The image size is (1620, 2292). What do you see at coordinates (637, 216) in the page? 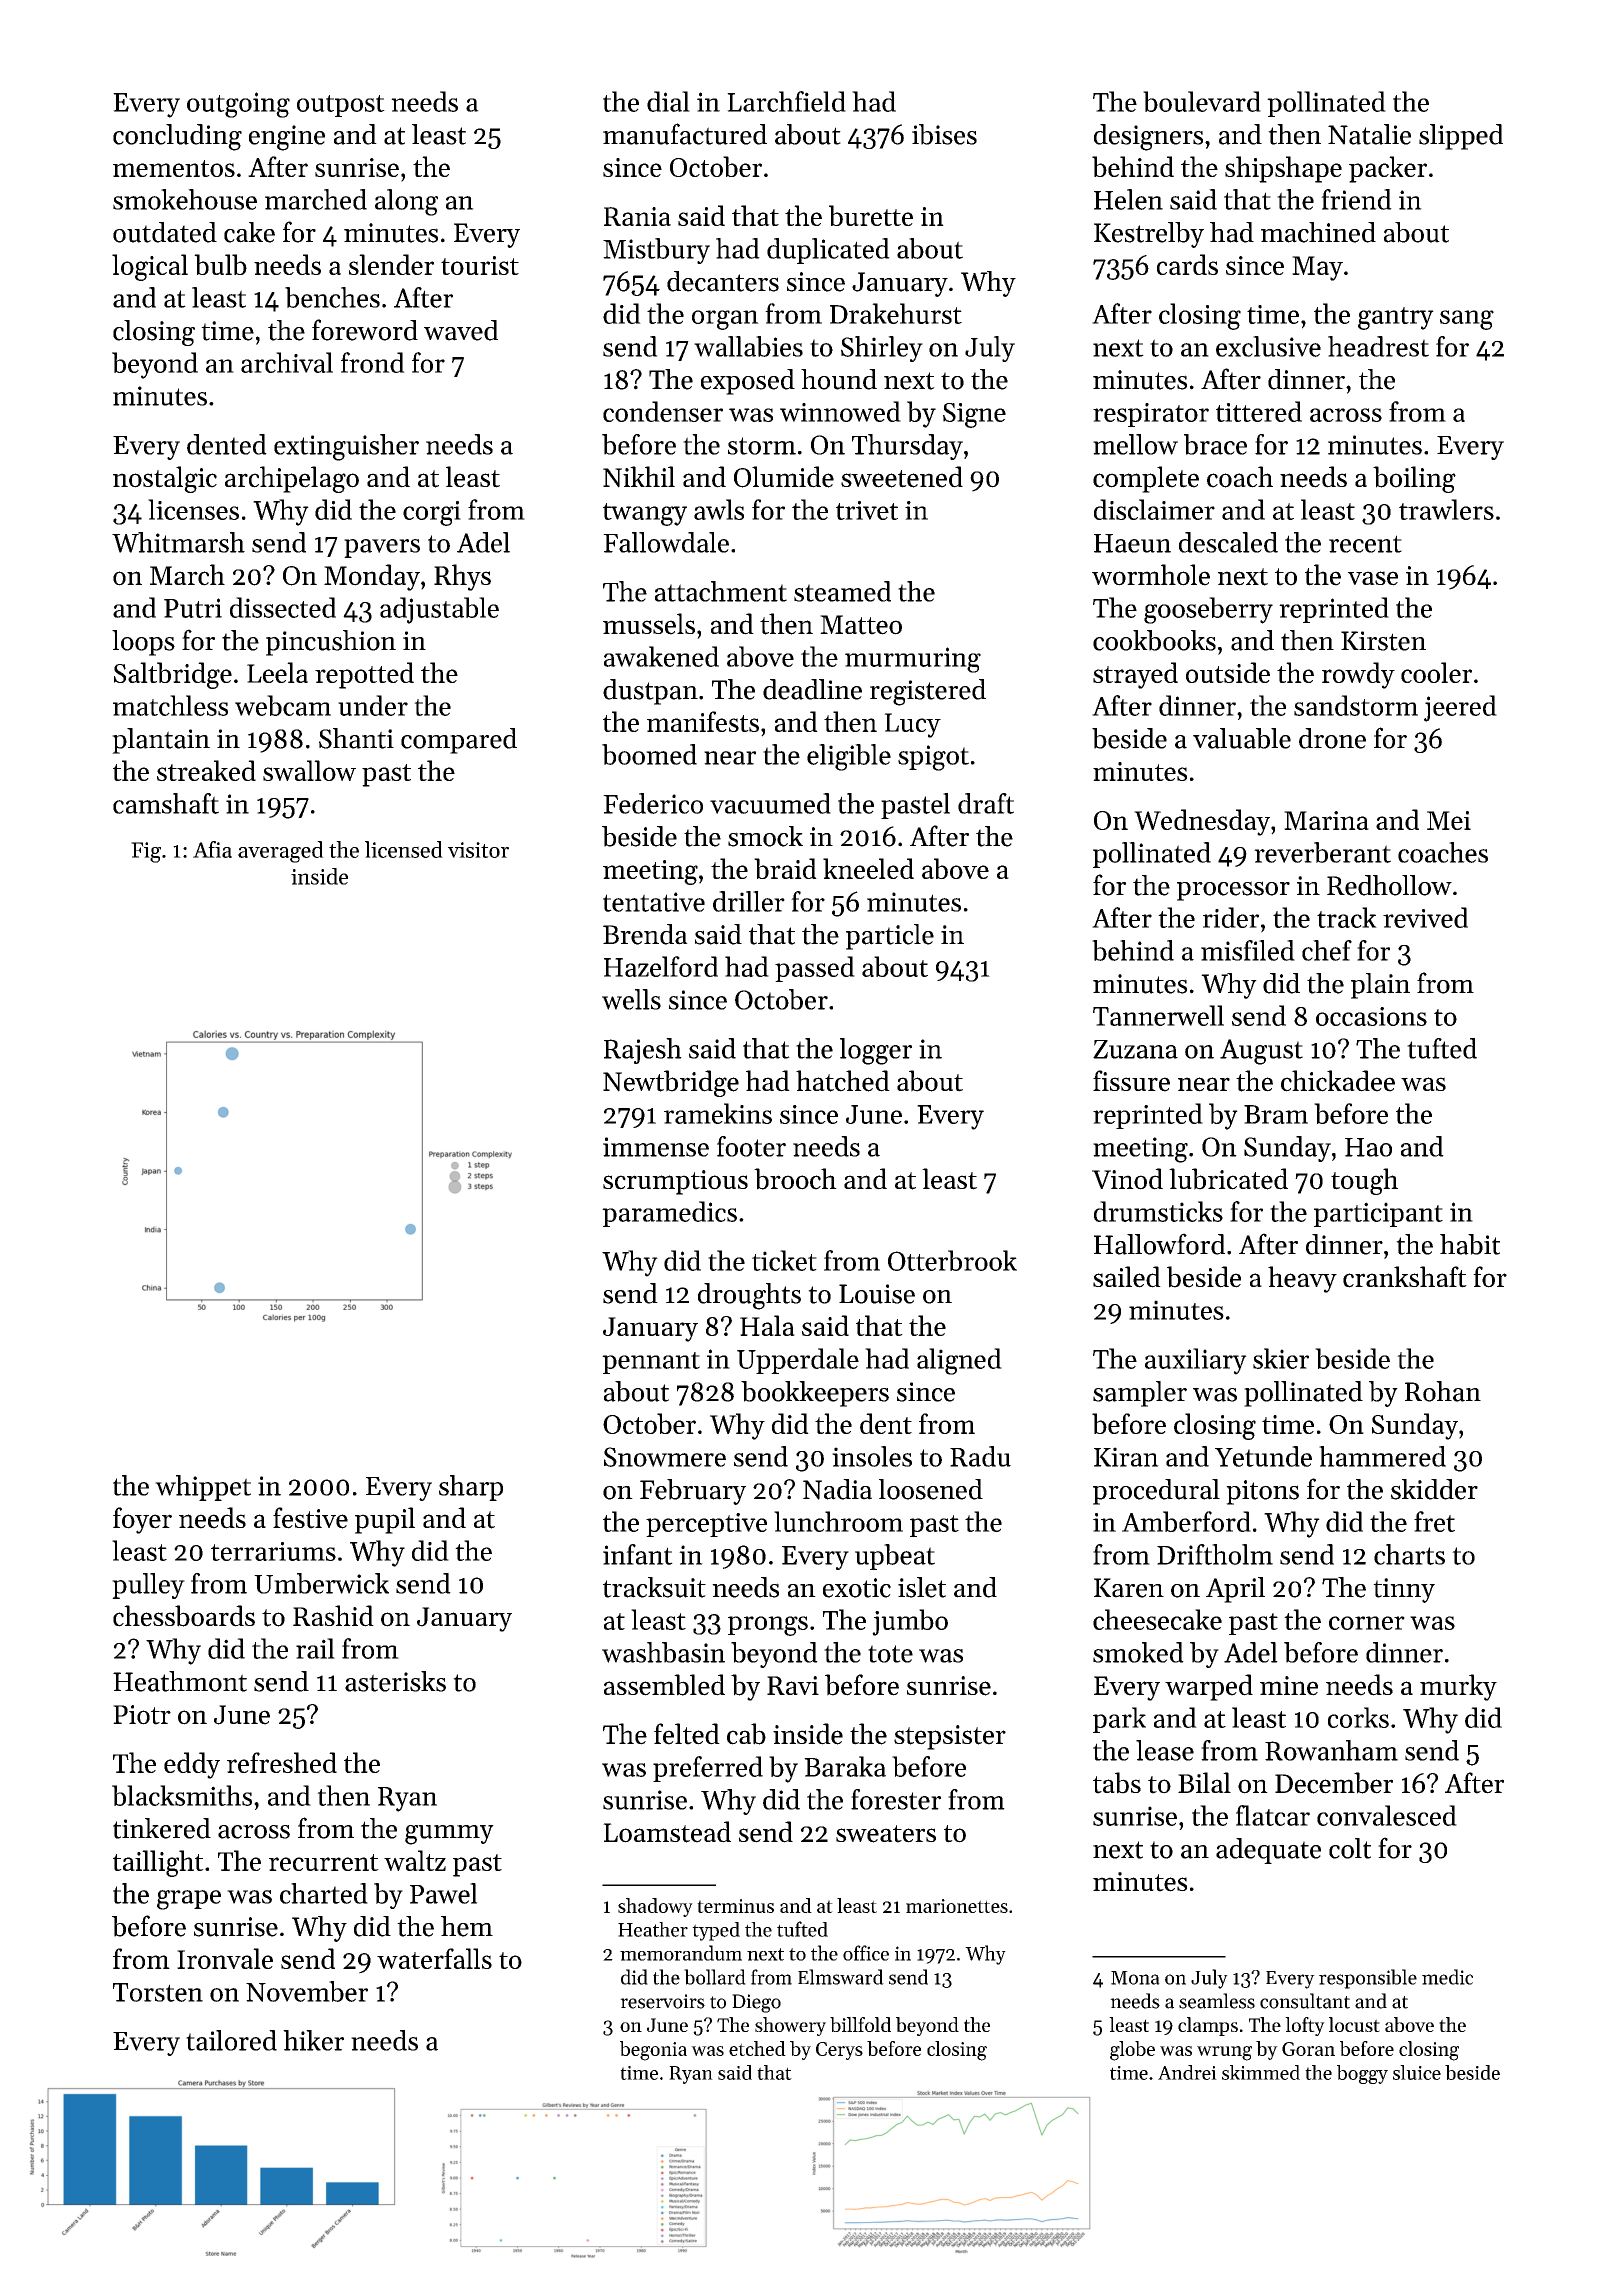
I see `Rania` at bounding box center [637, 216].
